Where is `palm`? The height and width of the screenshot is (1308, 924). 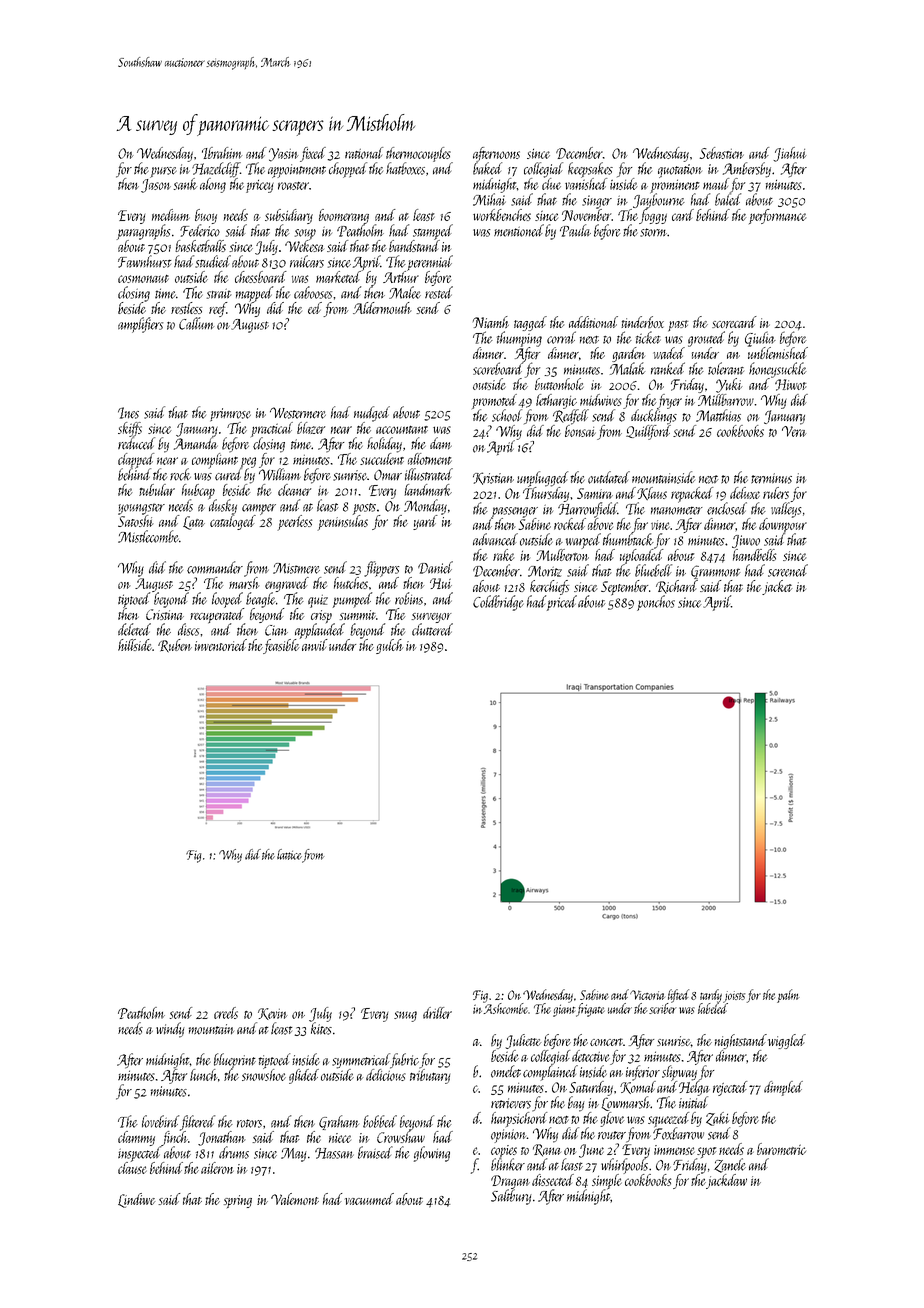
palm is located at coordinates (788, 996).
